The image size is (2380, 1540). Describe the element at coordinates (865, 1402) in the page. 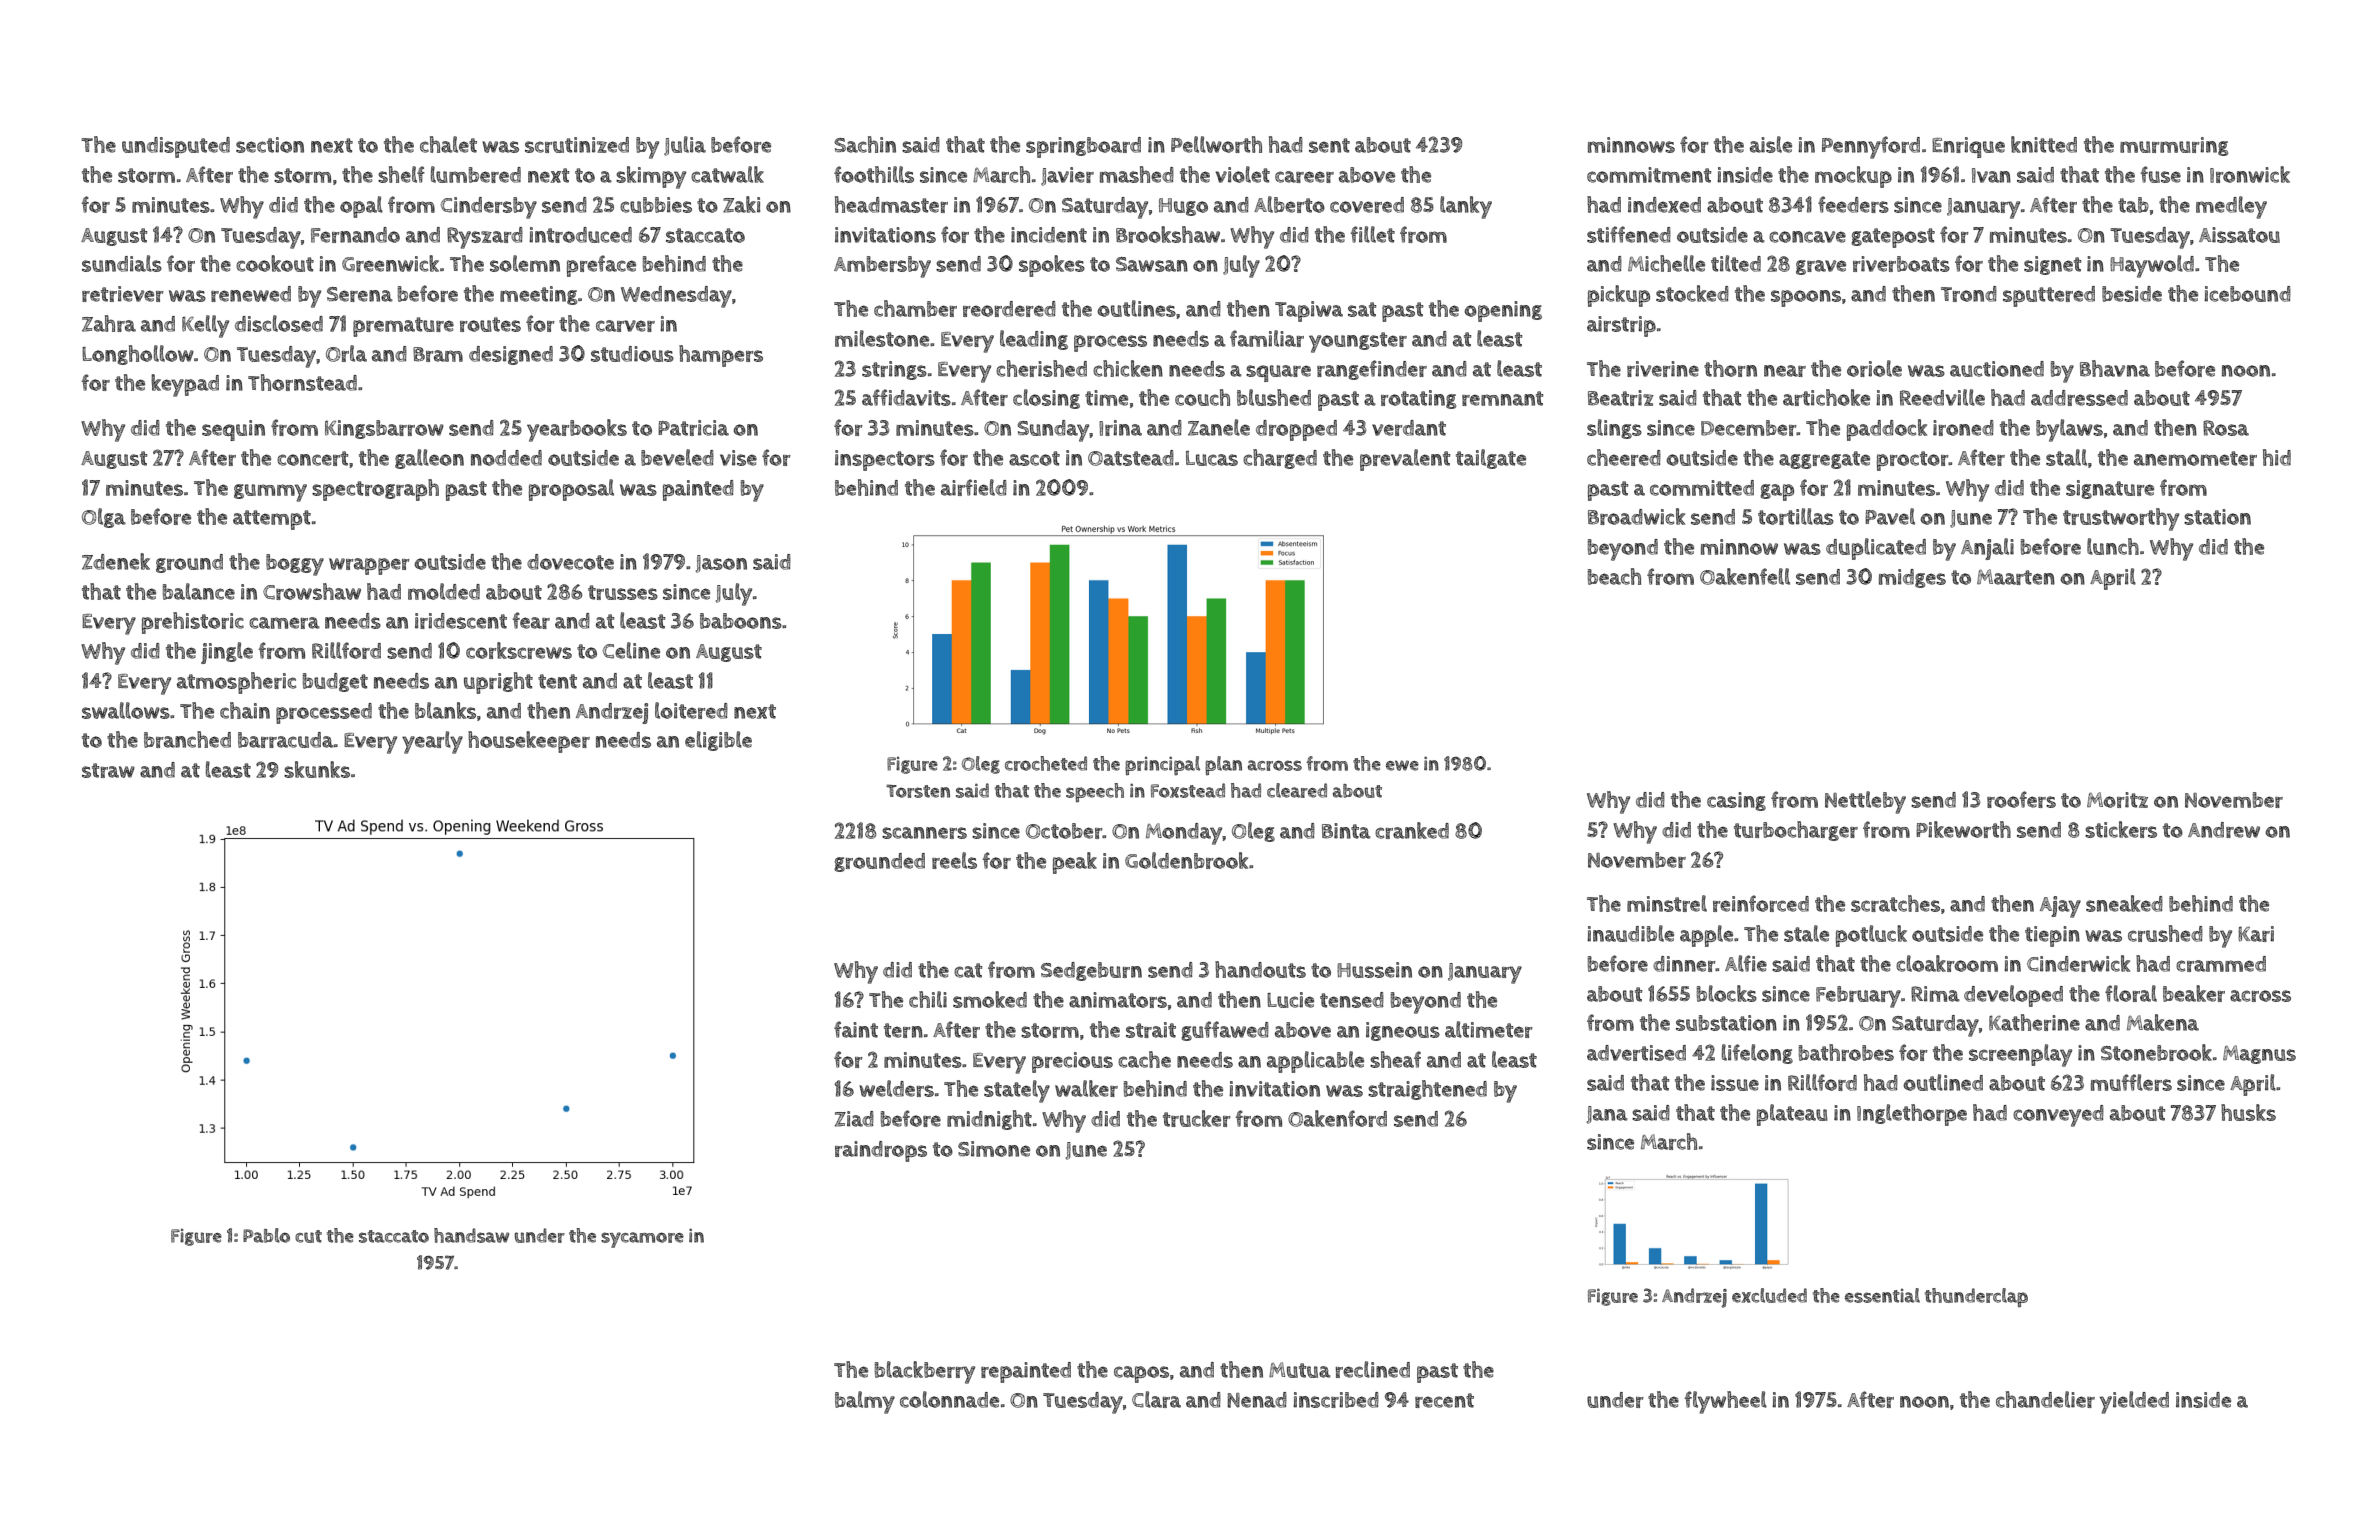

I see `balmy` at that location.
